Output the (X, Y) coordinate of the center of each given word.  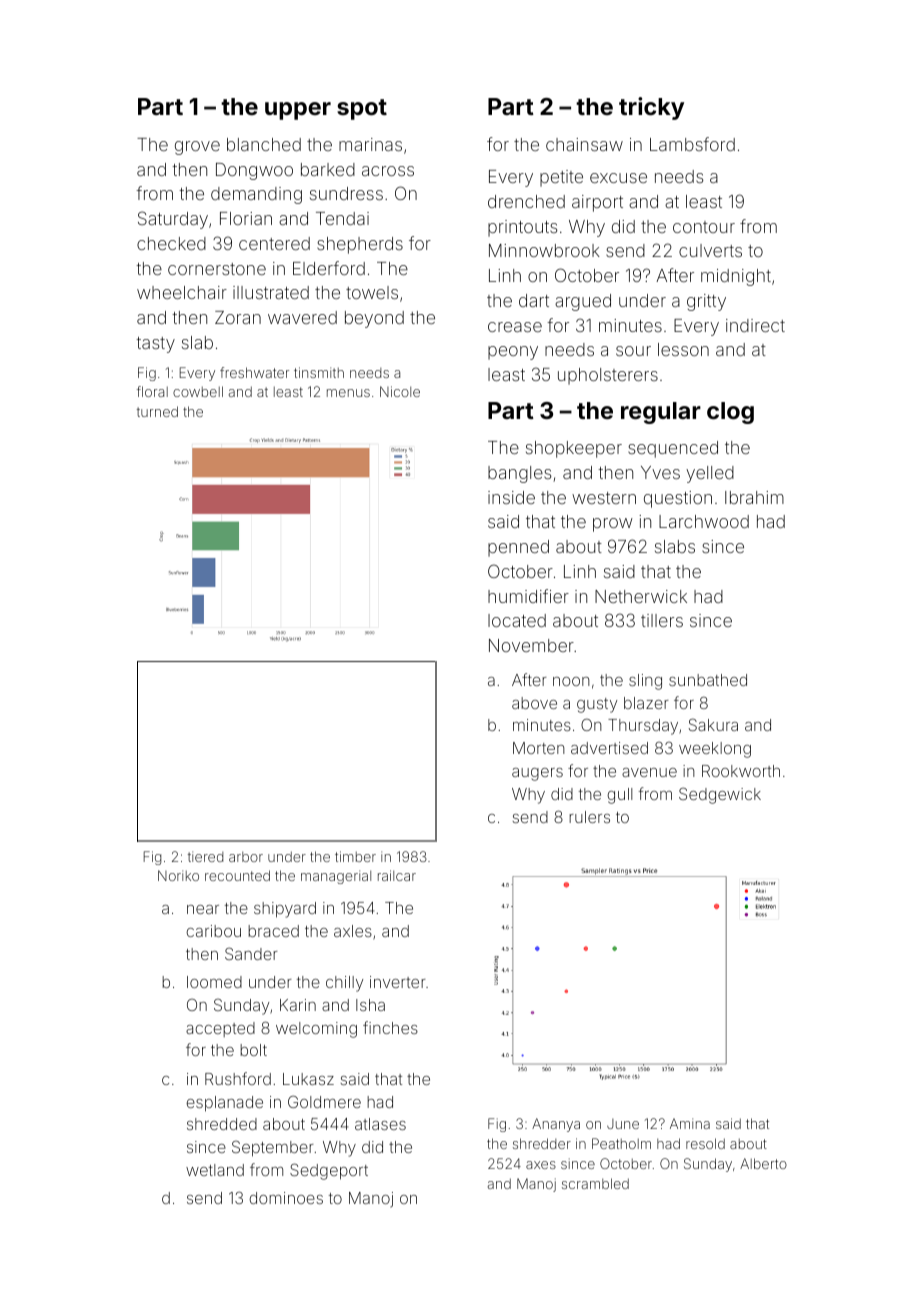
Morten (539, 748)
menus (348, 393)
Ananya (556, 1125)
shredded (222, 1124)
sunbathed (708, 680)
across (388, 171)
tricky (651, 108)
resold (705, 1143)
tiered (205, 856)
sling (645, 682)
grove (197, 148)
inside (511, 497)
